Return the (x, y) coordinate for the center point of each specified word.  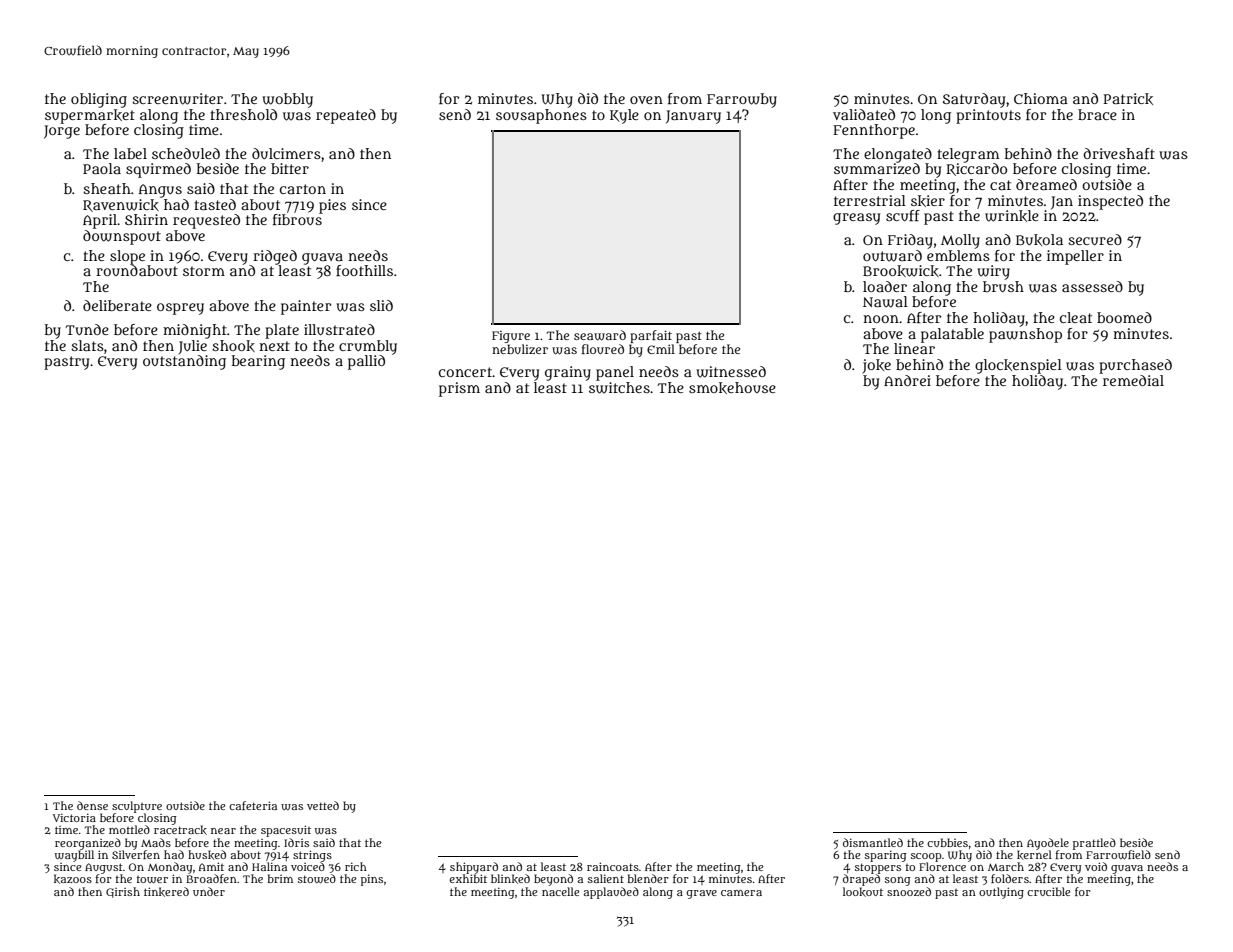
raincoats (613, 866)
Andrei (907, 380)
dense (92, 805)
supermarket (90, 116)
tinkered (166, 892)
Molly (960, 241)
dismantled (873, 842)
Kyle (624, 116)
